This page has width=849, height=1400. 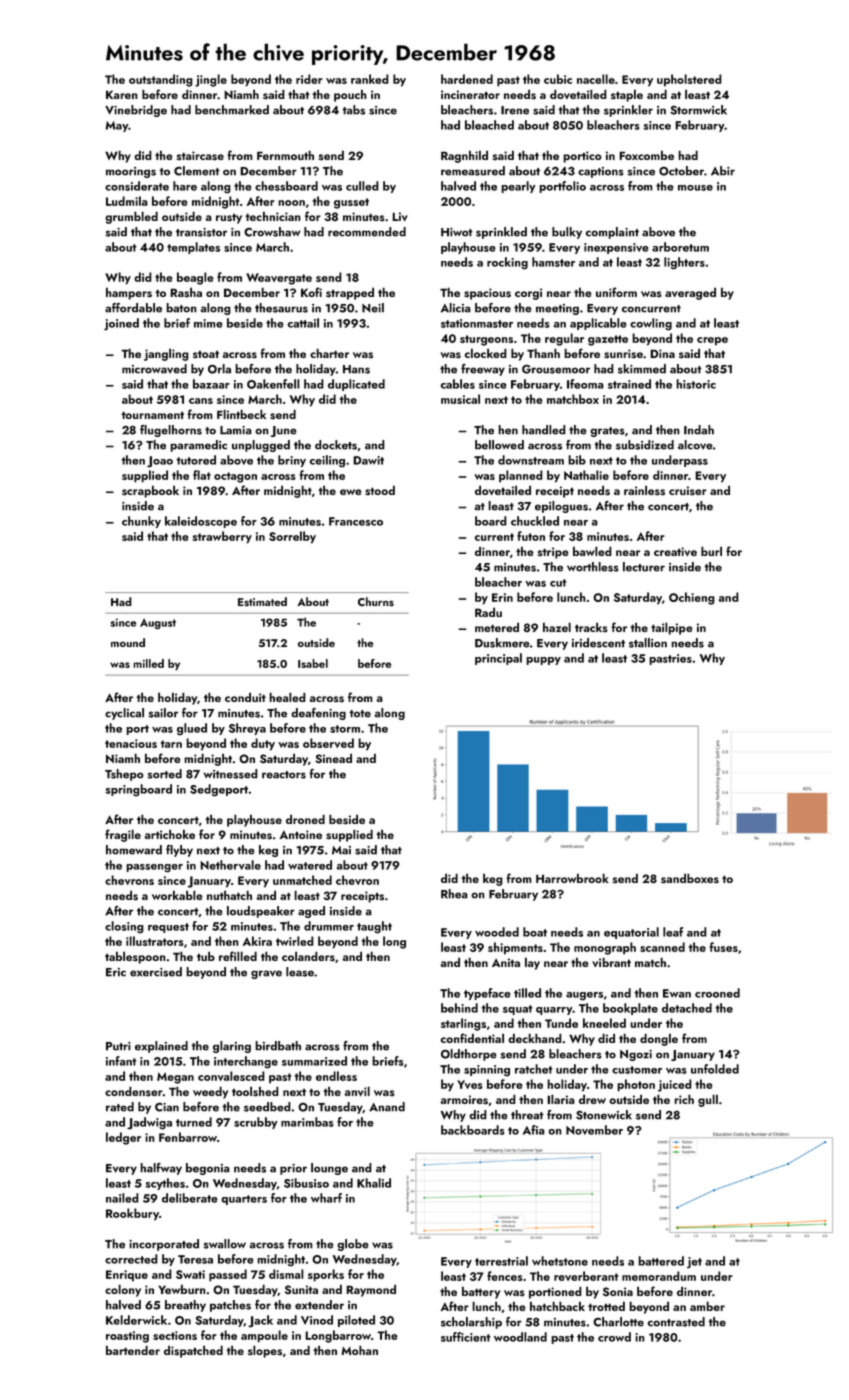 What do you see at coordinates (467, 79) in the page?
I see `hardened` at bounding box center [467, 79].
